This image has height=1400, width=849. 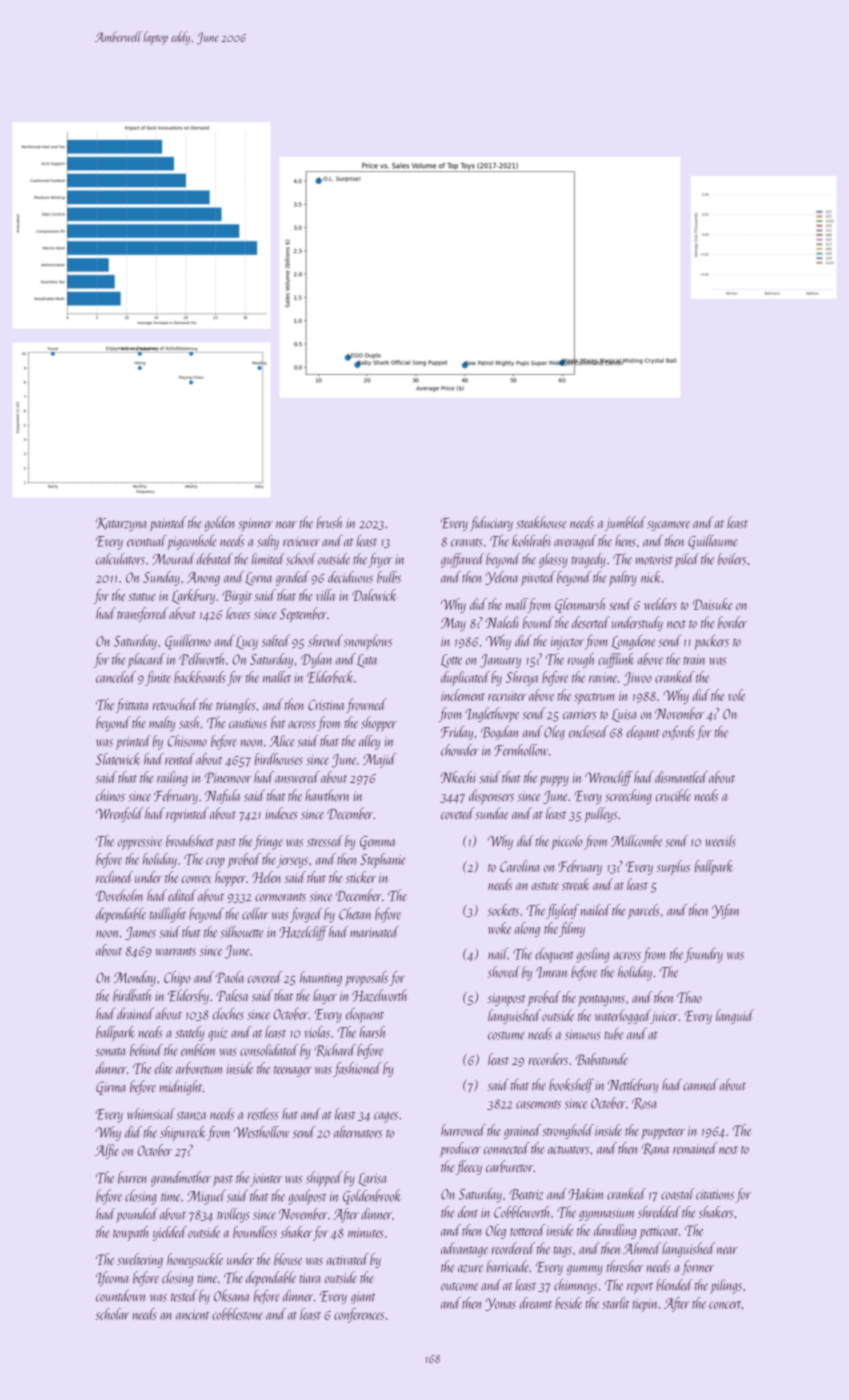 What do you see at coordinates (732, 559) in the image?
I see `boilers` at bounding box center [732, 559].
